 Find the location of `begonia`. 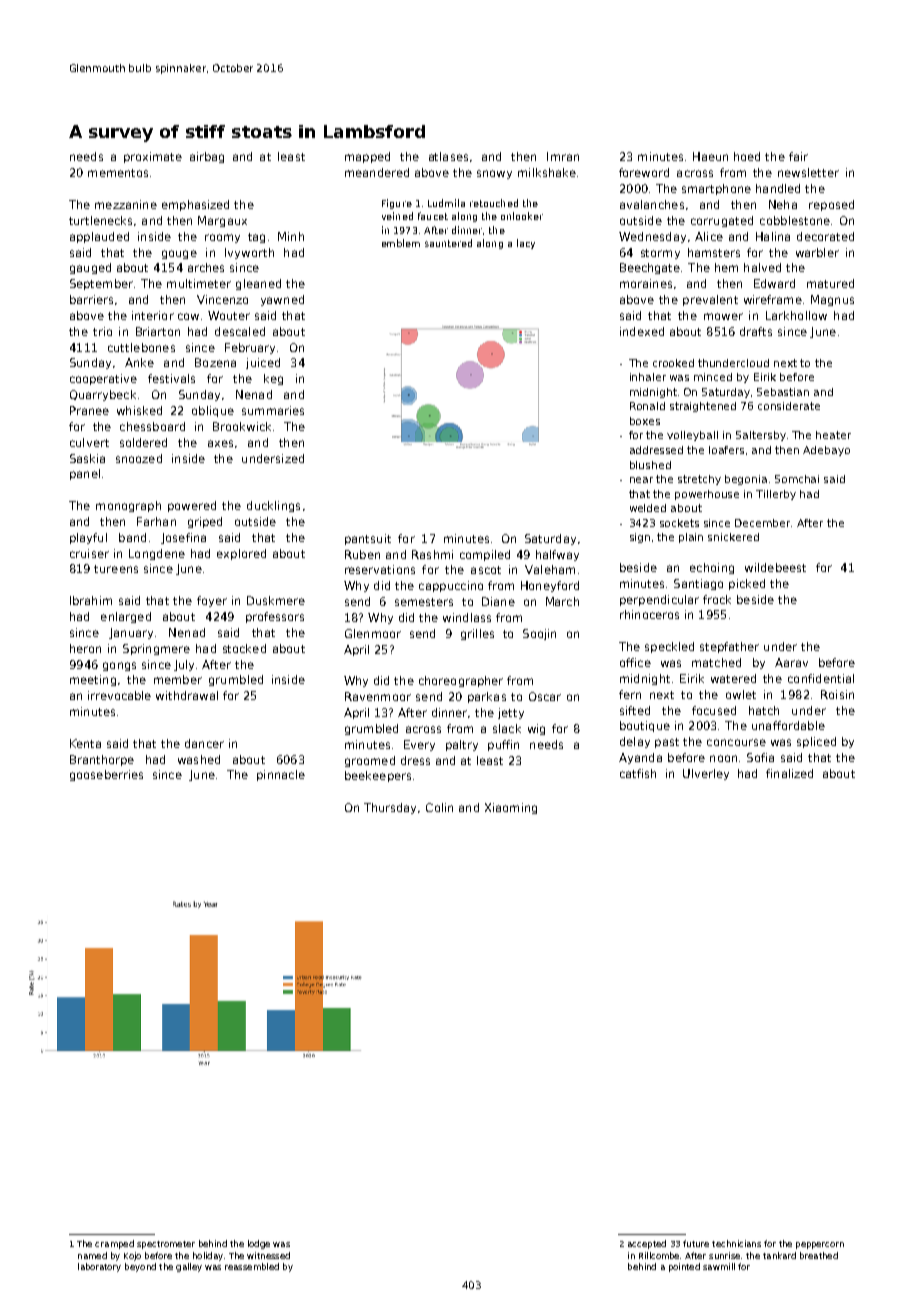

begonia is located at coordinates (746, 480).
